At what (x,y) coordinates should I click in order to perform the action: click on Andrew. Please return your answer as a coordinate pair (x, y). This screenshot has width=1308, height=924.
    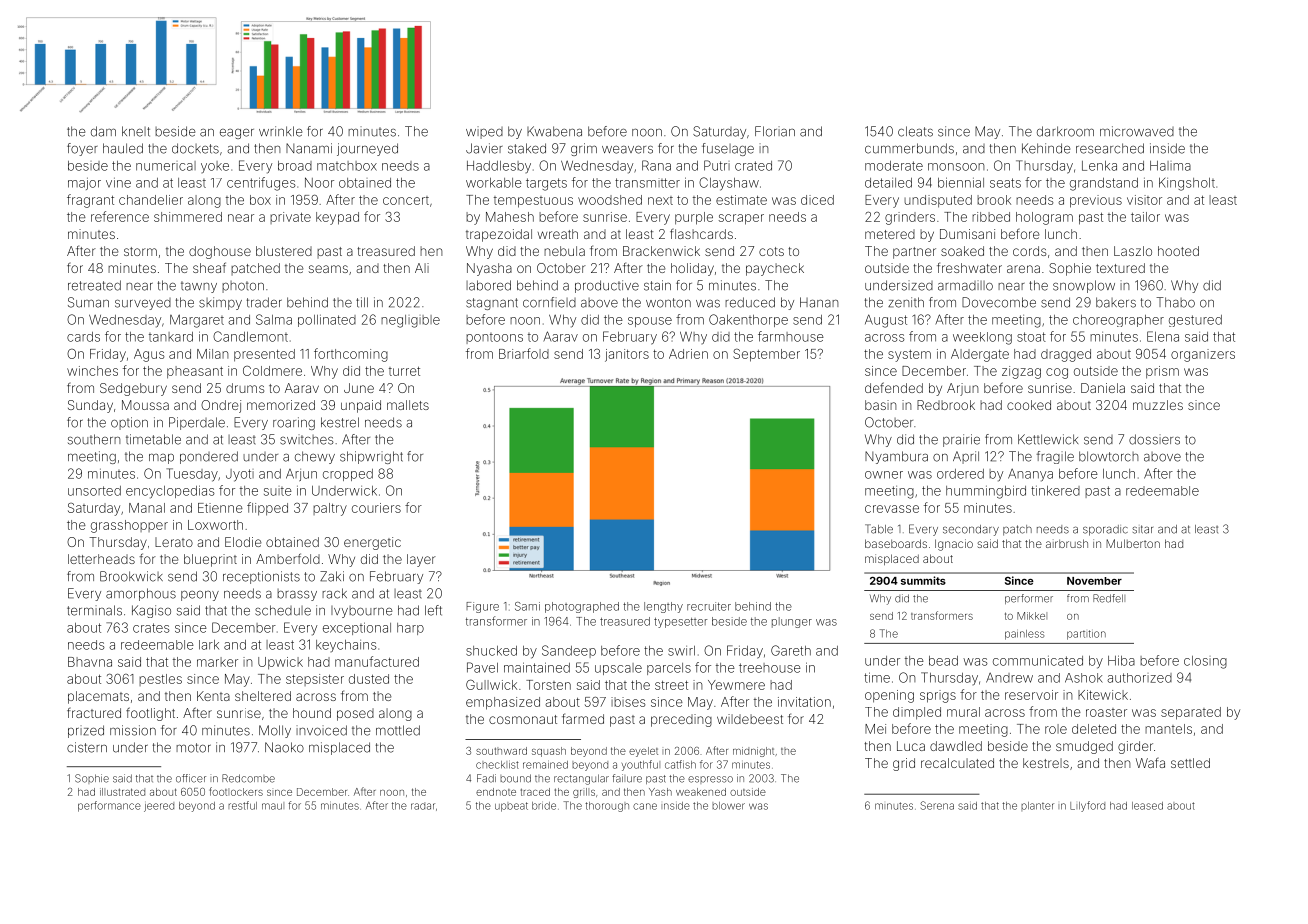
    Looking at the image, I should click on (1009, 678).
